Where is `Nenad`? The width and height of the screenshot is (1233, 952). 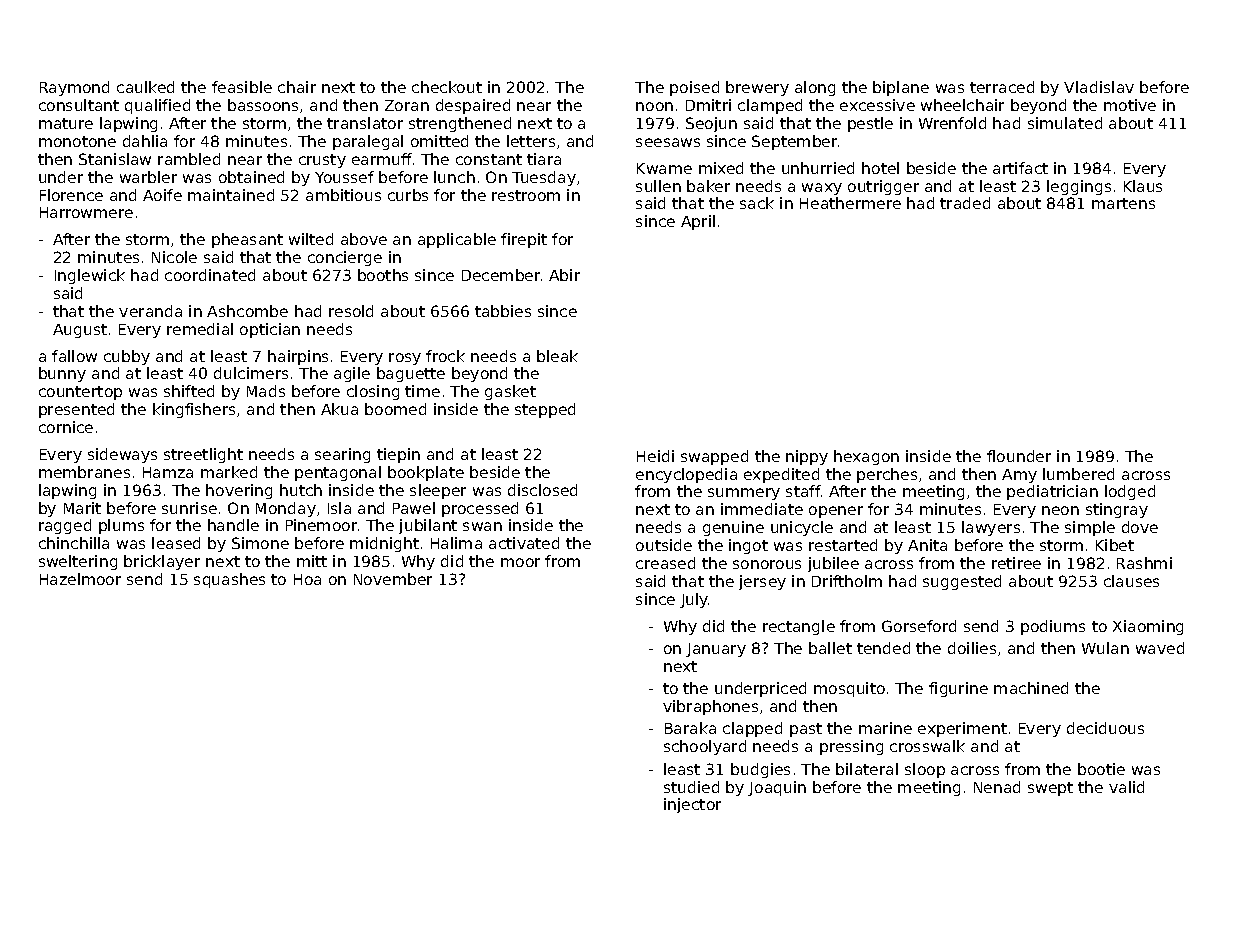
Nenad is located at coordinates (997, 787).
